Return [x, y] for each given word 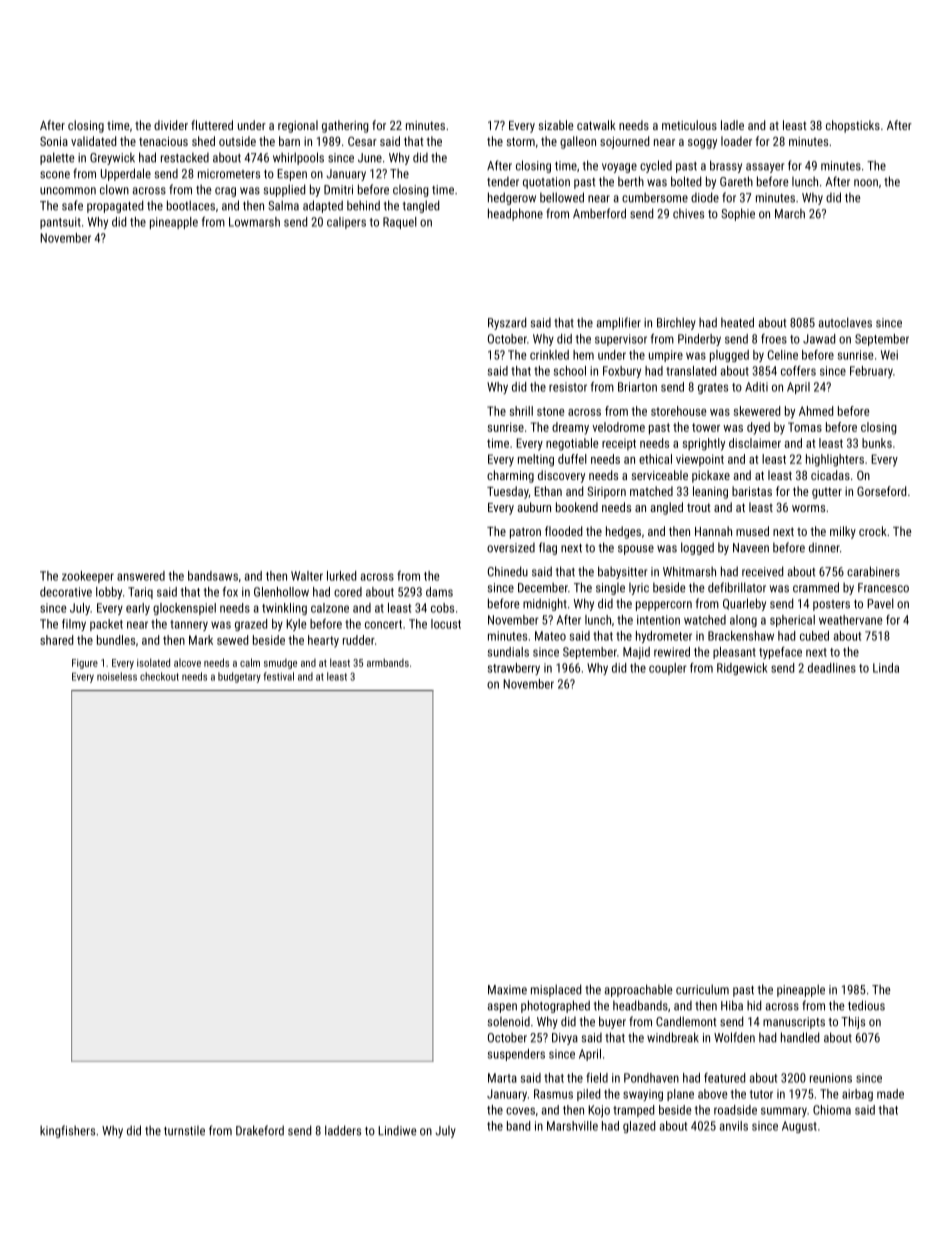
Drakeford [260, 1130]
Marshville [572, 1126]
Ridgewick [742, 669]
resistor [568, 387]
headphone [515, 214]
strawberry [514, 669]
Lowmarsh [254, 222]
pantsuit [60, 223]
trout [699, 507]
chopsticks [853, 126]
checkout [159, 676]
